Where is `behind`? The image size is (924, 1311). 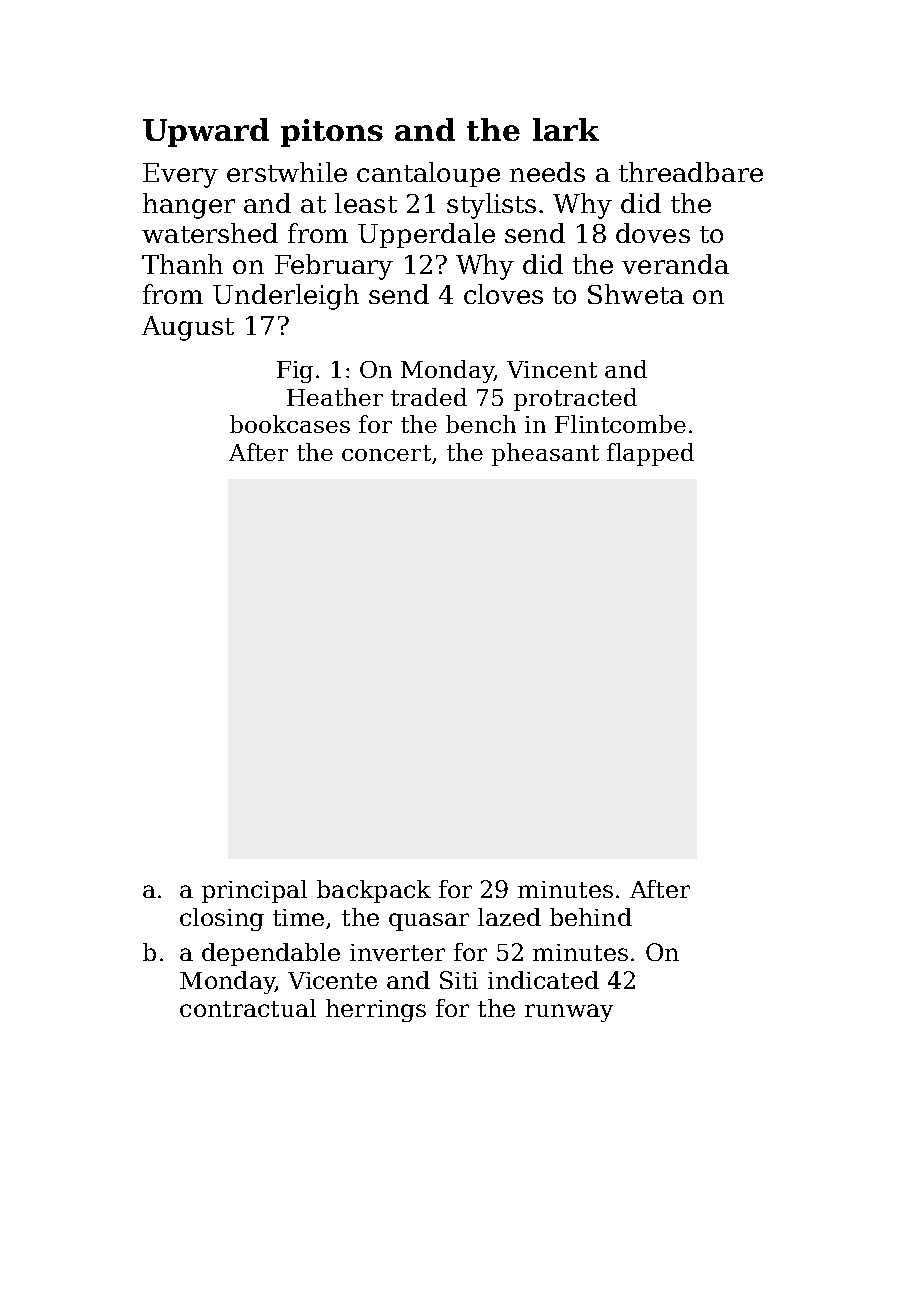 behind is located at coordinates (591, 917).
